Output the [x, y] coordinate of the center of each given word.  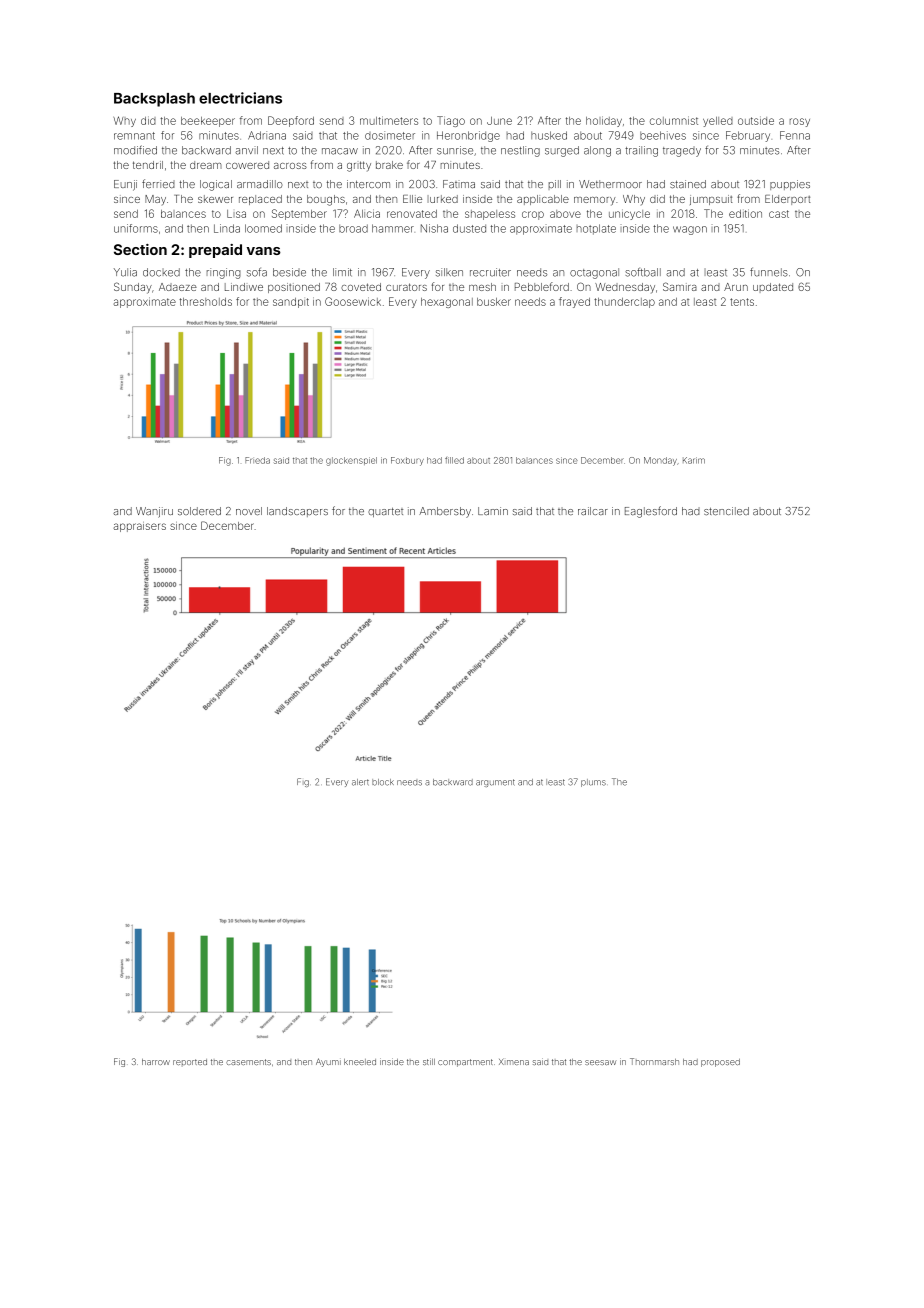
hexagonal [447, 303]
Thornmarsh [654, 1061]
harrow [156, 1062]
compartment [465, 1063]
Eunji [125, 185]
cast [779, 214]
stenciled [726, 511]
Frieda [257, 460]
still [429, 1061]
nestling [520, 151]
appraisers [139, 527]
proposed [720, 1063]
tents [742, 302]
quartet [385, 512]
